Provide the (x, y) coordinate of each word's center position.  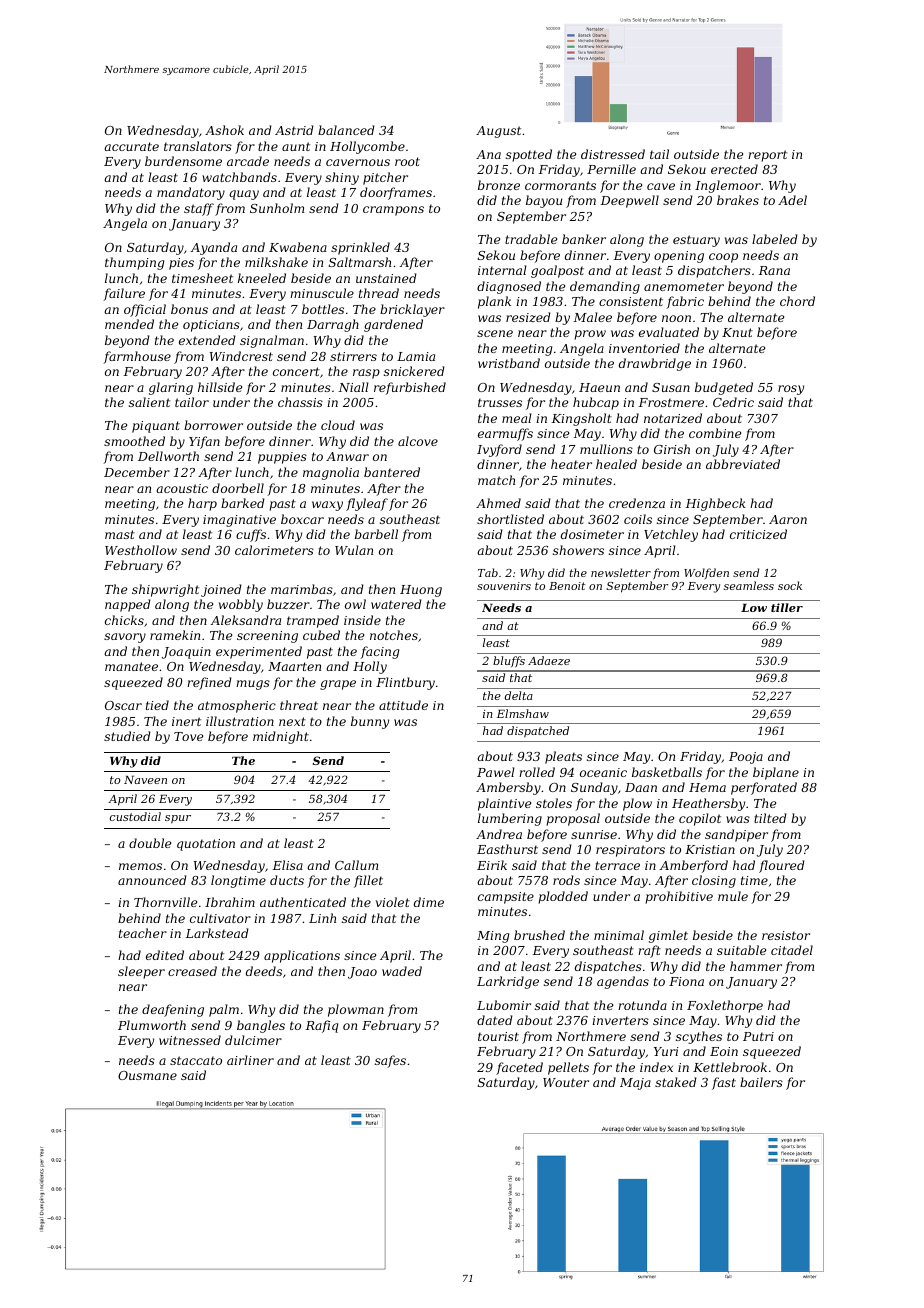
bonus (189, 309)
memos (140, 866)
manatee (131, 666)
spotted (529, 155)
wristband (509, 363)
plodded (563, 897)
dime (429, 902)
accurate (131, 146)
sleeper (141, 972)
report (767, 156)
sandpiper (736, 835)
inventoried (644, 348)
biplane (776, 773)
